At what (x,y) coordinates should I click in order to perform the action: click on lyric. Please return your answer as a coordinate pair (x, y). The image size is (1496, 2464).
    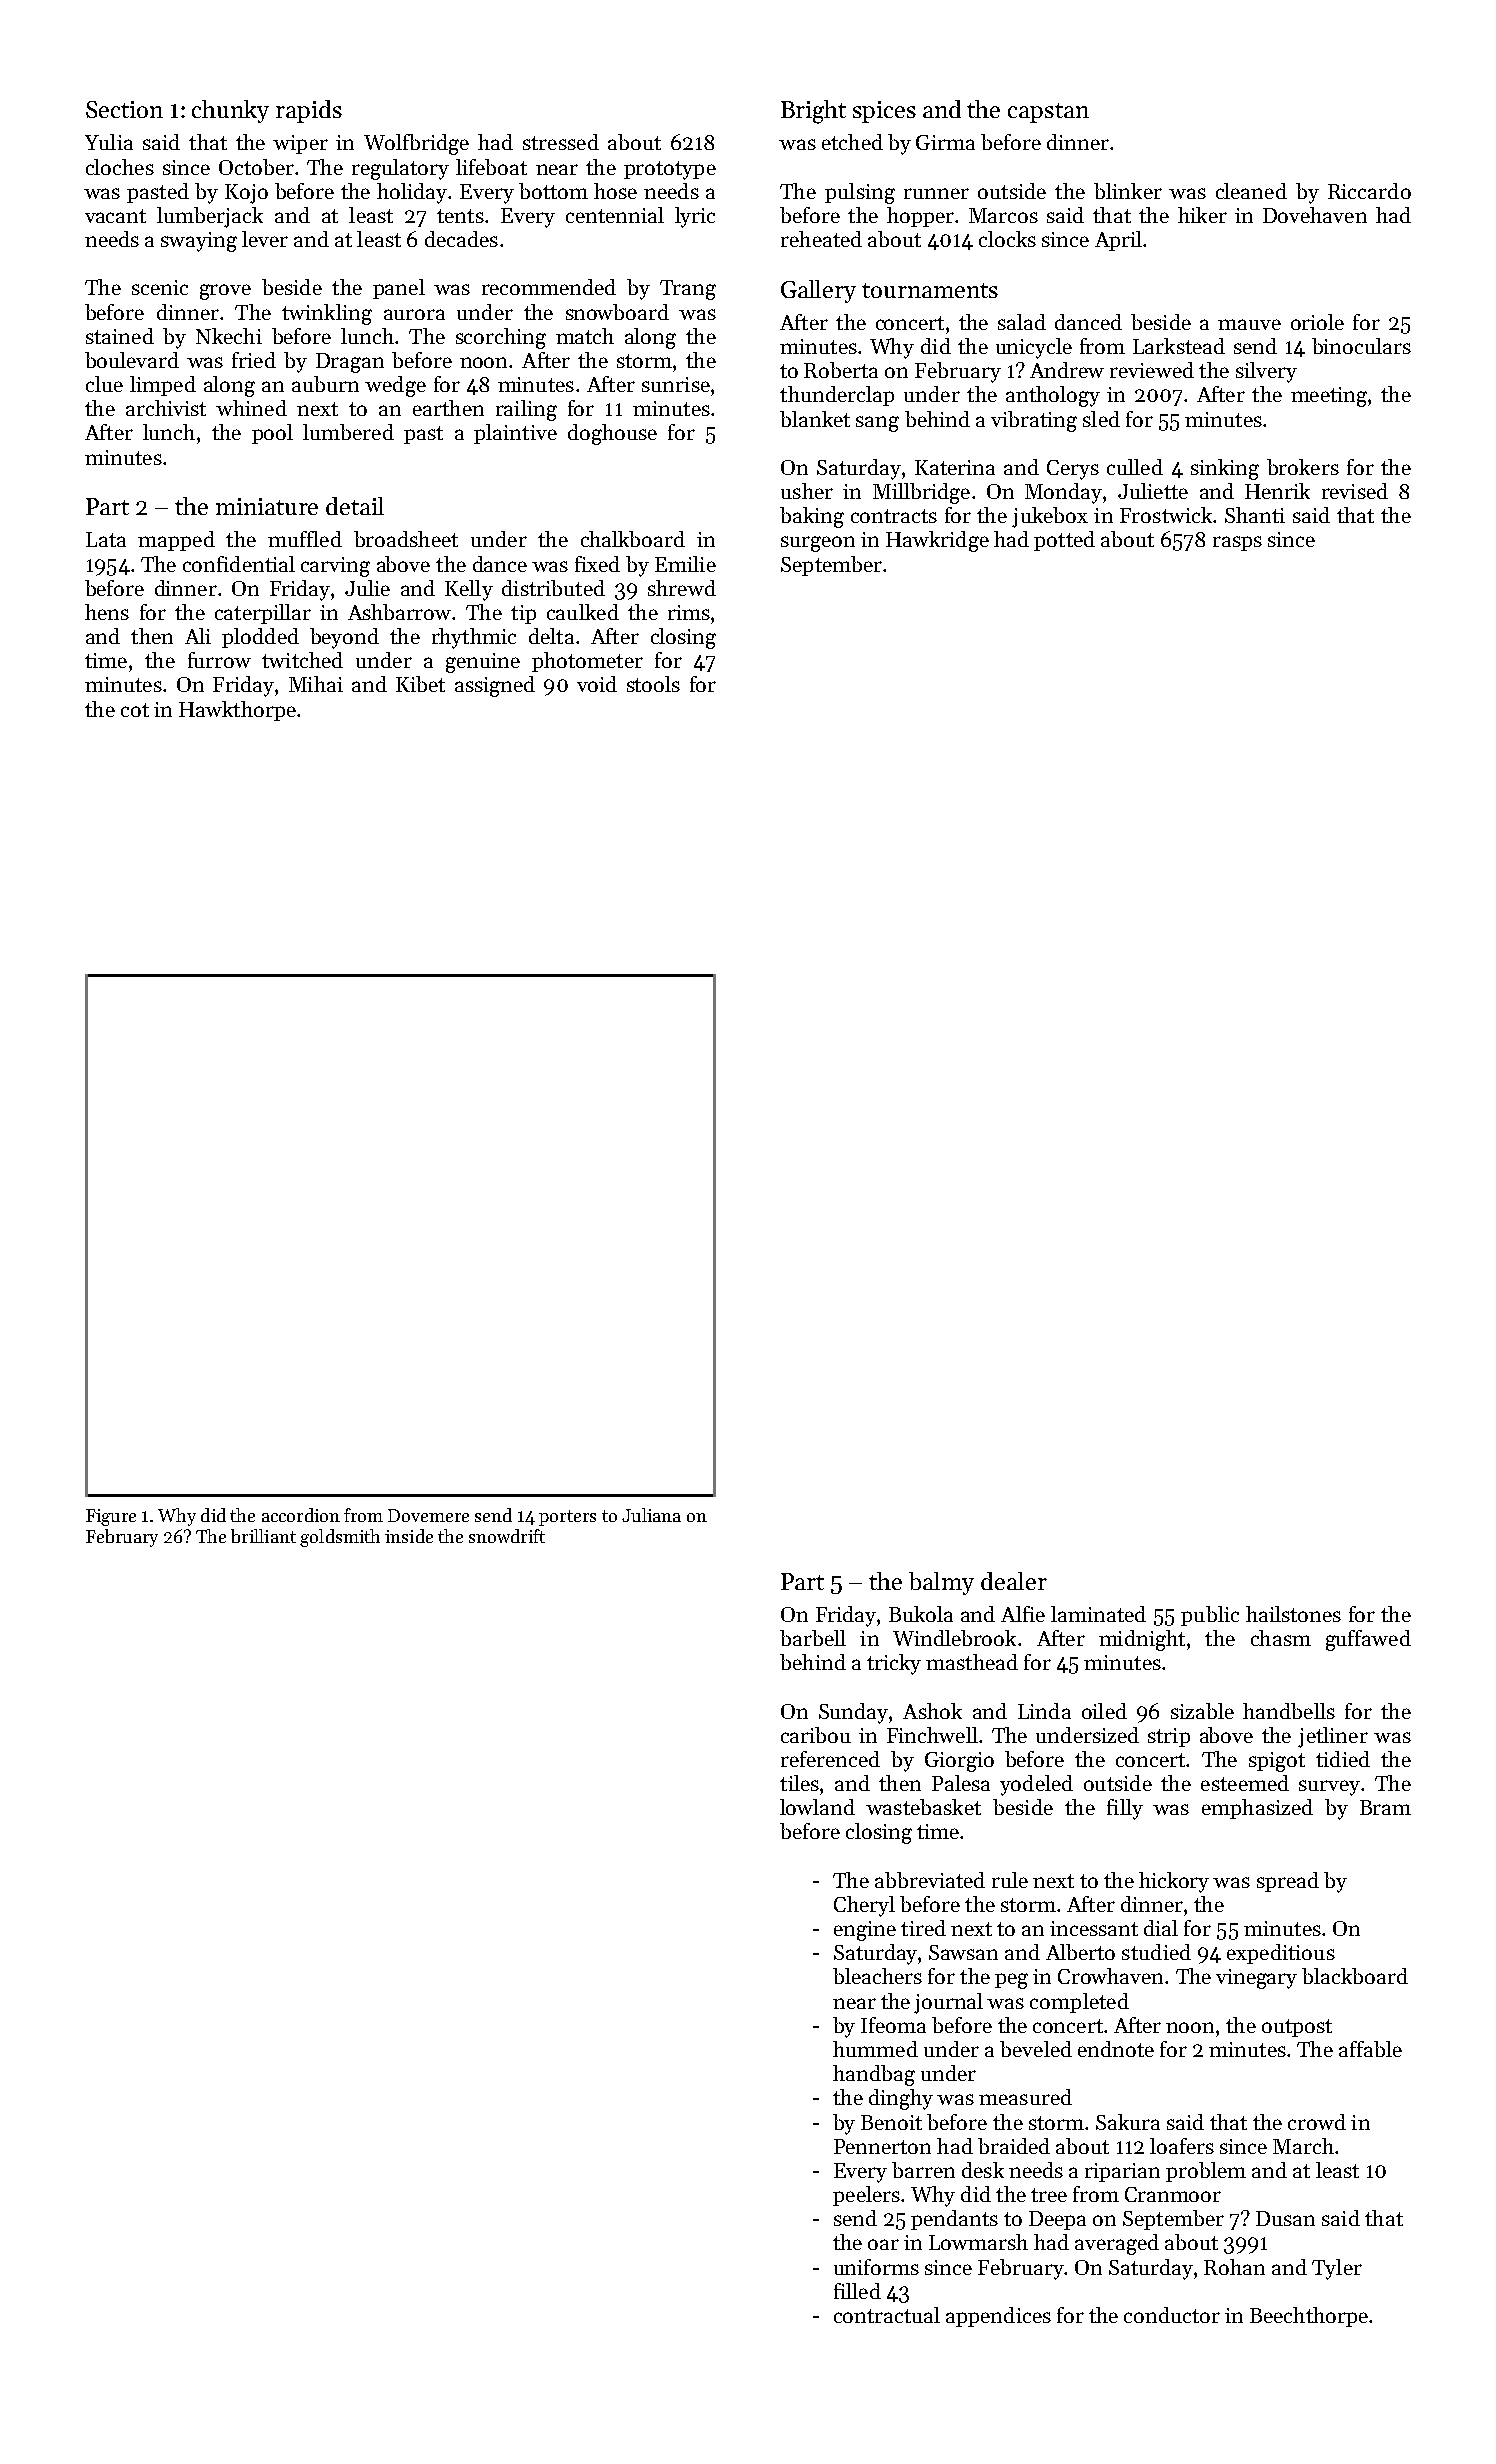
    Looking at the image, I should click on (695, 217).
